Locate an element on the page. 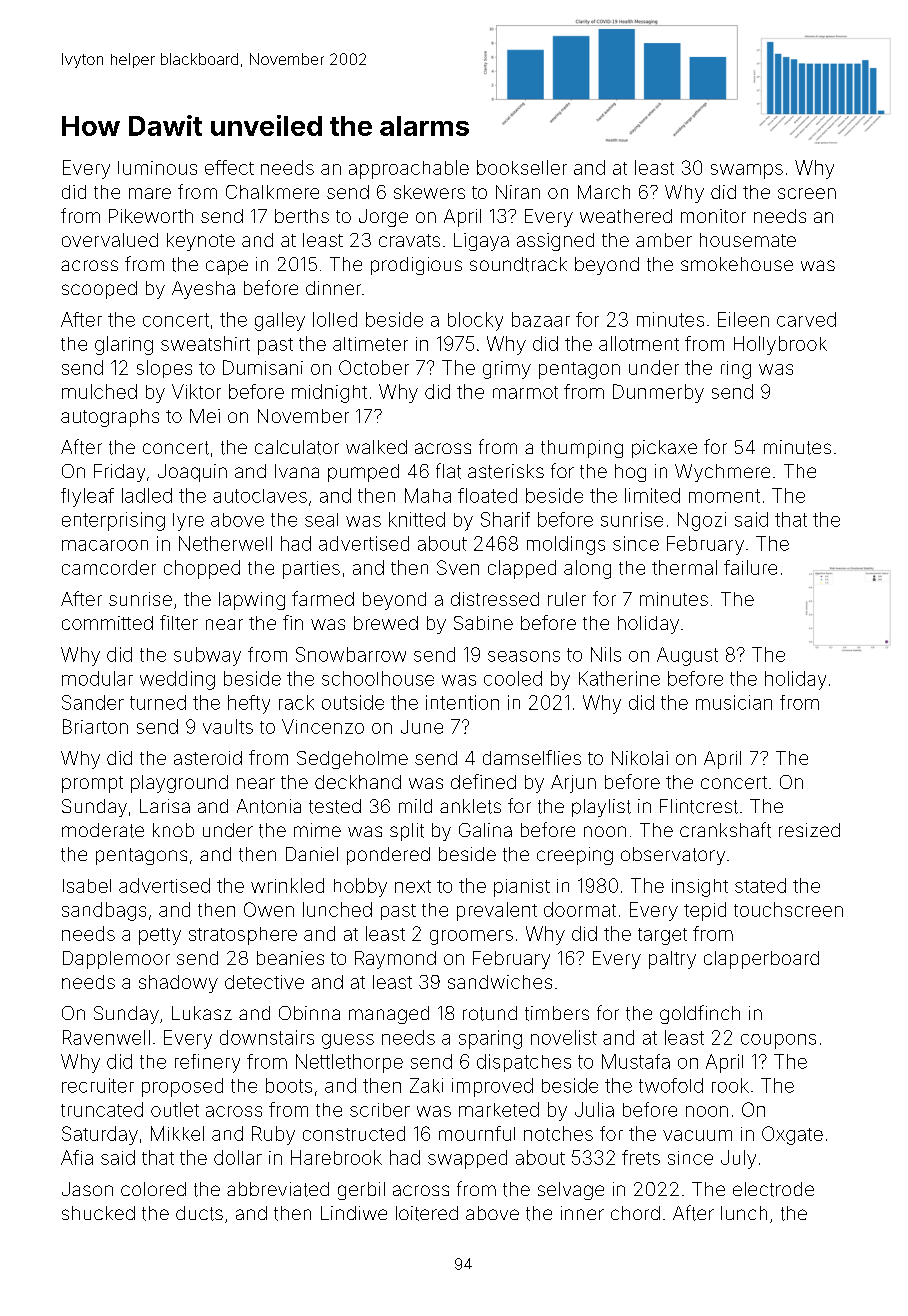  marmot is located at coordinates (525, 392).
